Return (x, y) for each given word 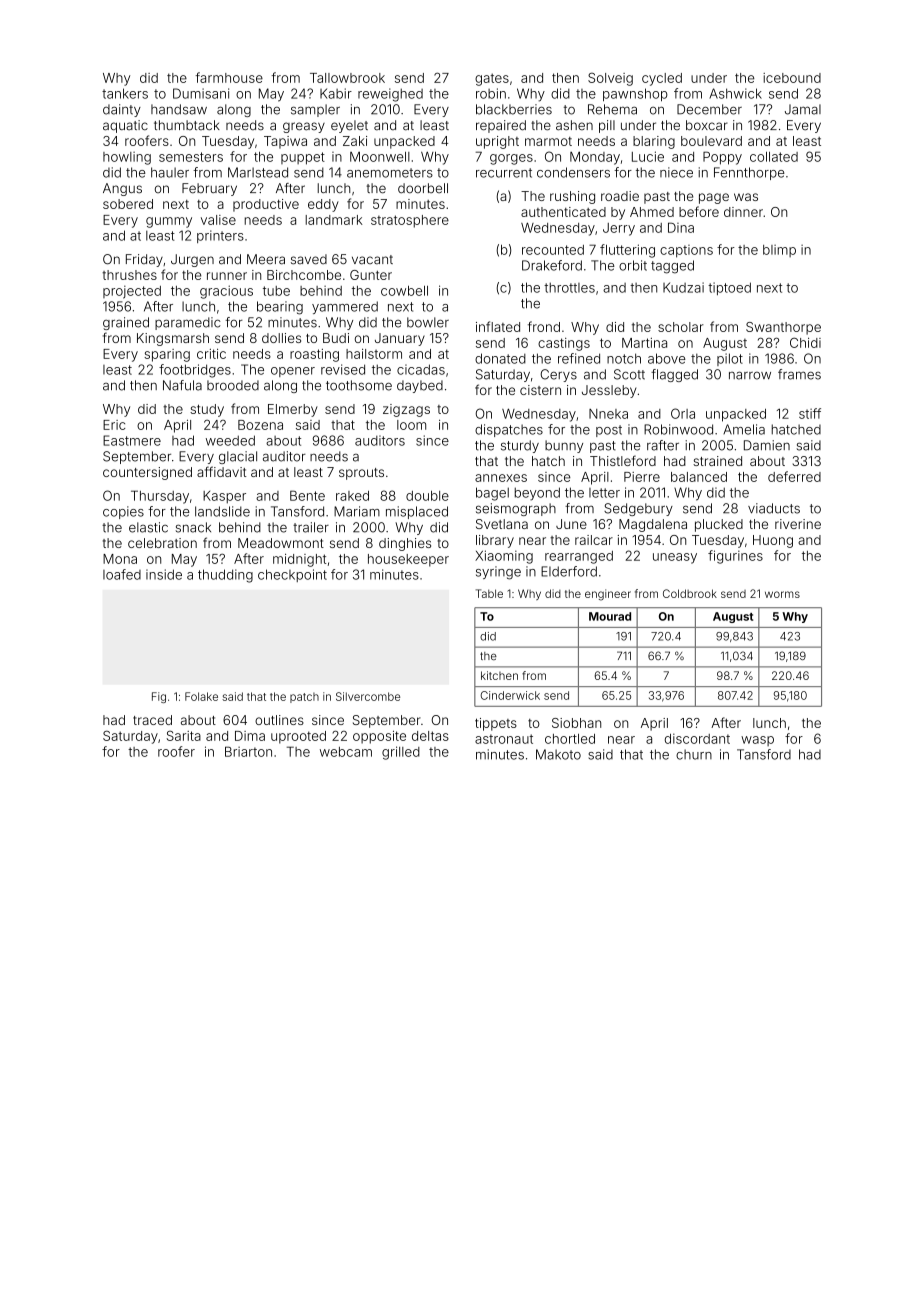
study (207, 410)
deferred (794, 476)
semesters (191, 157)
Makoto (558, 754)
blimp (779, 251)
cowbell (404, 291)
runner (227, 276)
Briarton (248, 751)
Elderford (569, 571)
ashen (574, 125)
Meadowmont (281, 543)
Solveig (610, 79)
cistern (540, 390)
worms (782, 594)
